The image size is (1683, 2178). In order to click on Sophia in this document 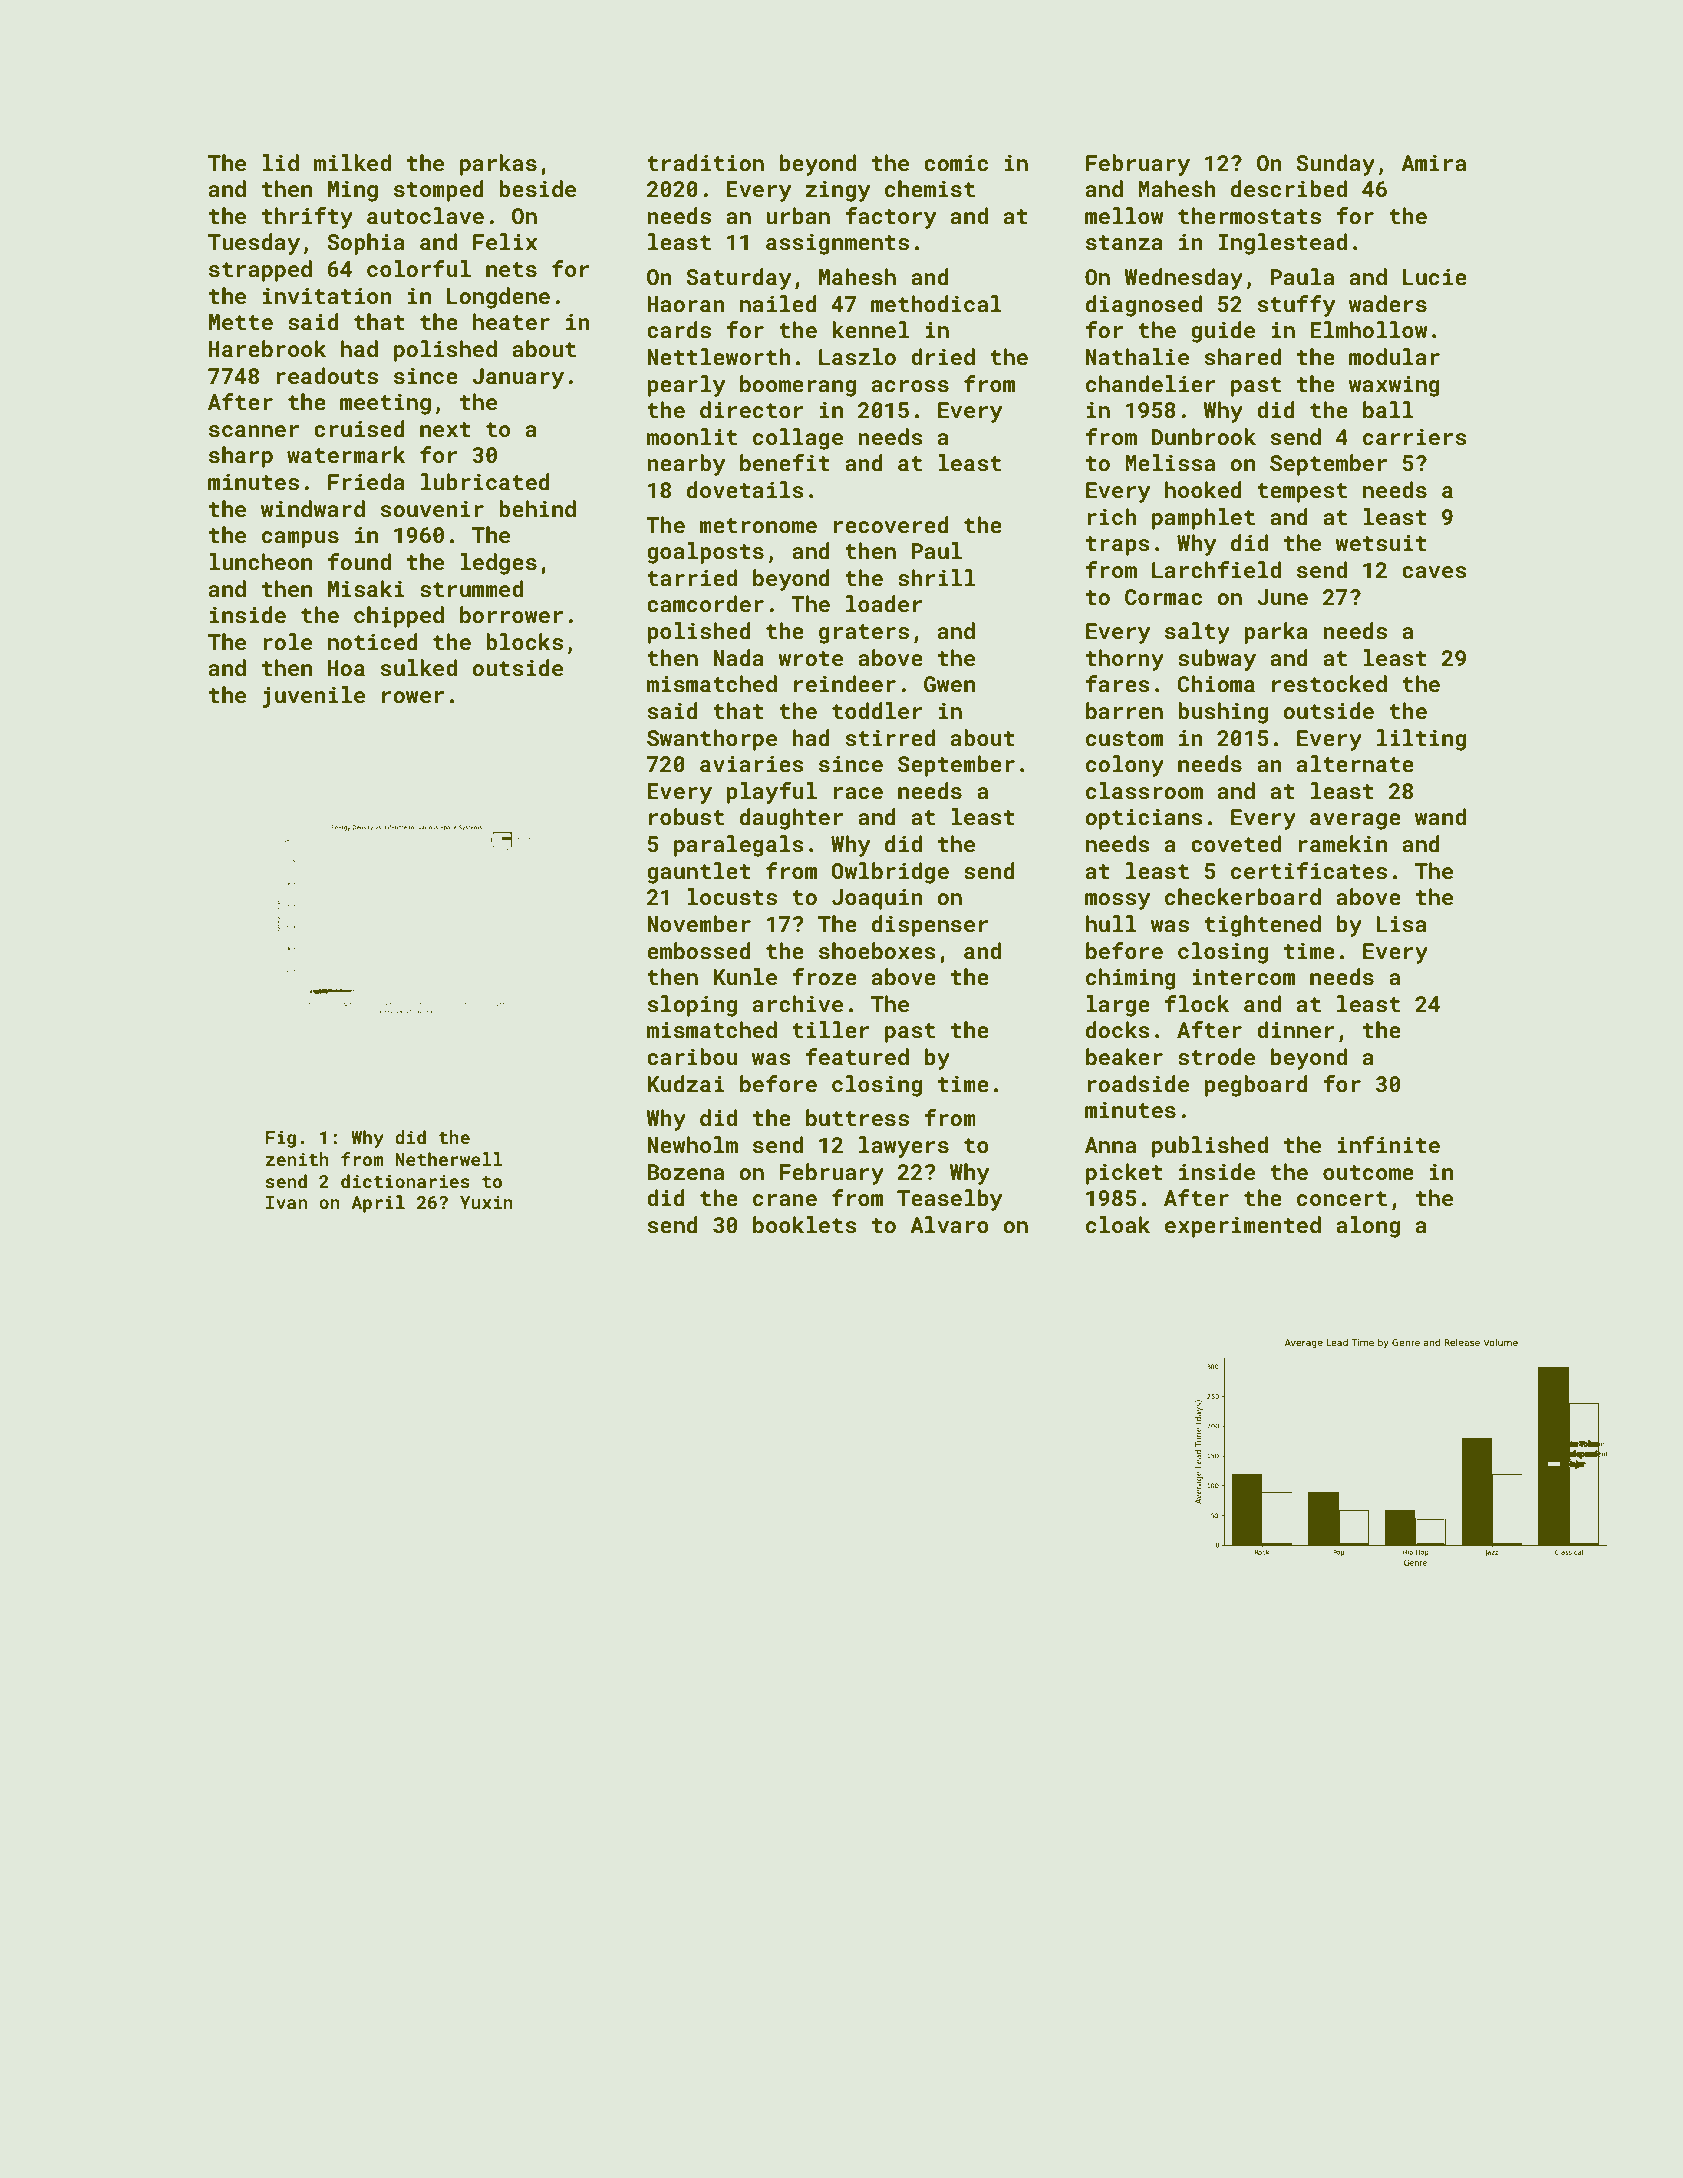, I will do `click(366, 244)`.
